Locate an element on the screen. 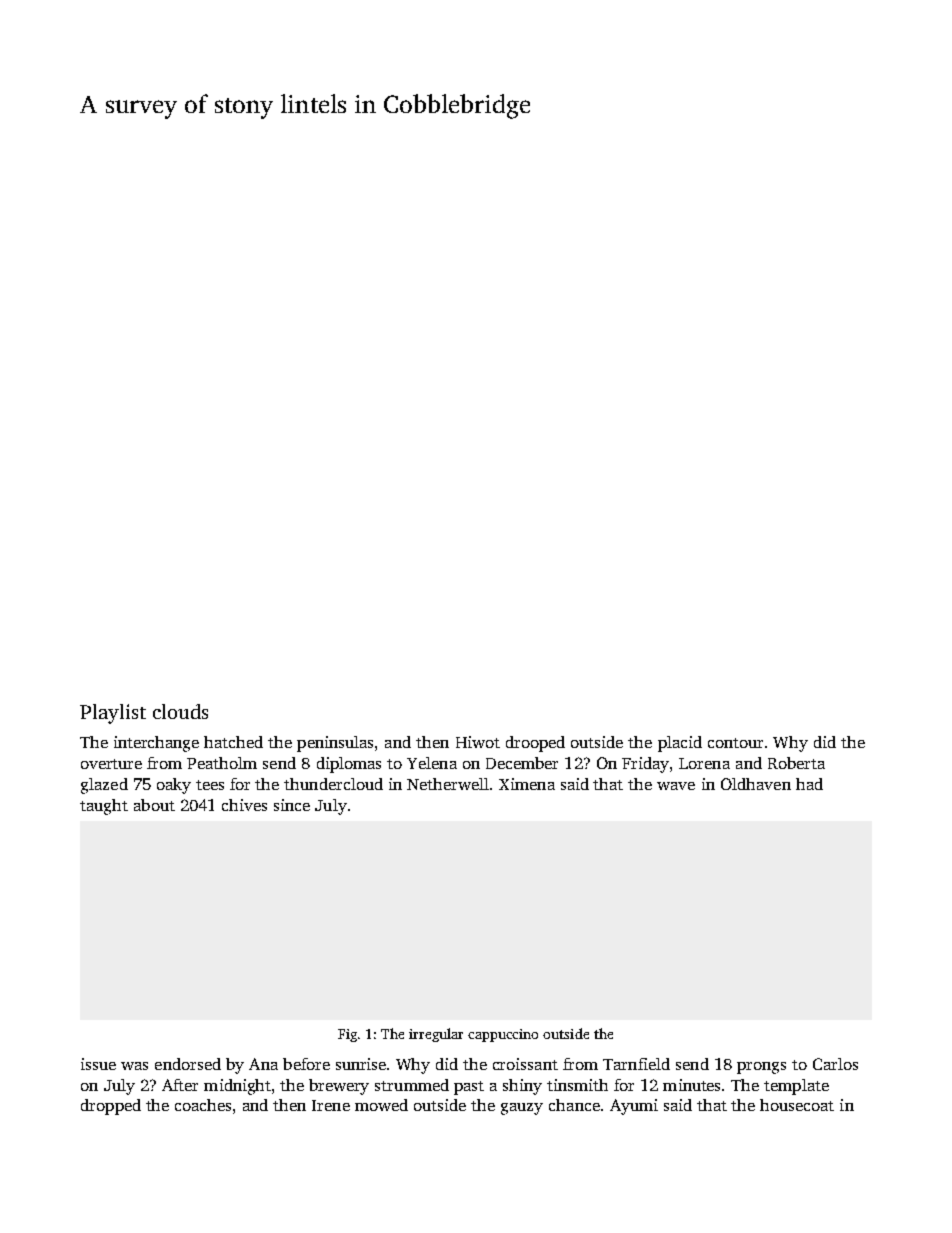 The height and width of the screenshot is (1233, 952). clouds is located at coordinates (180, 711).
